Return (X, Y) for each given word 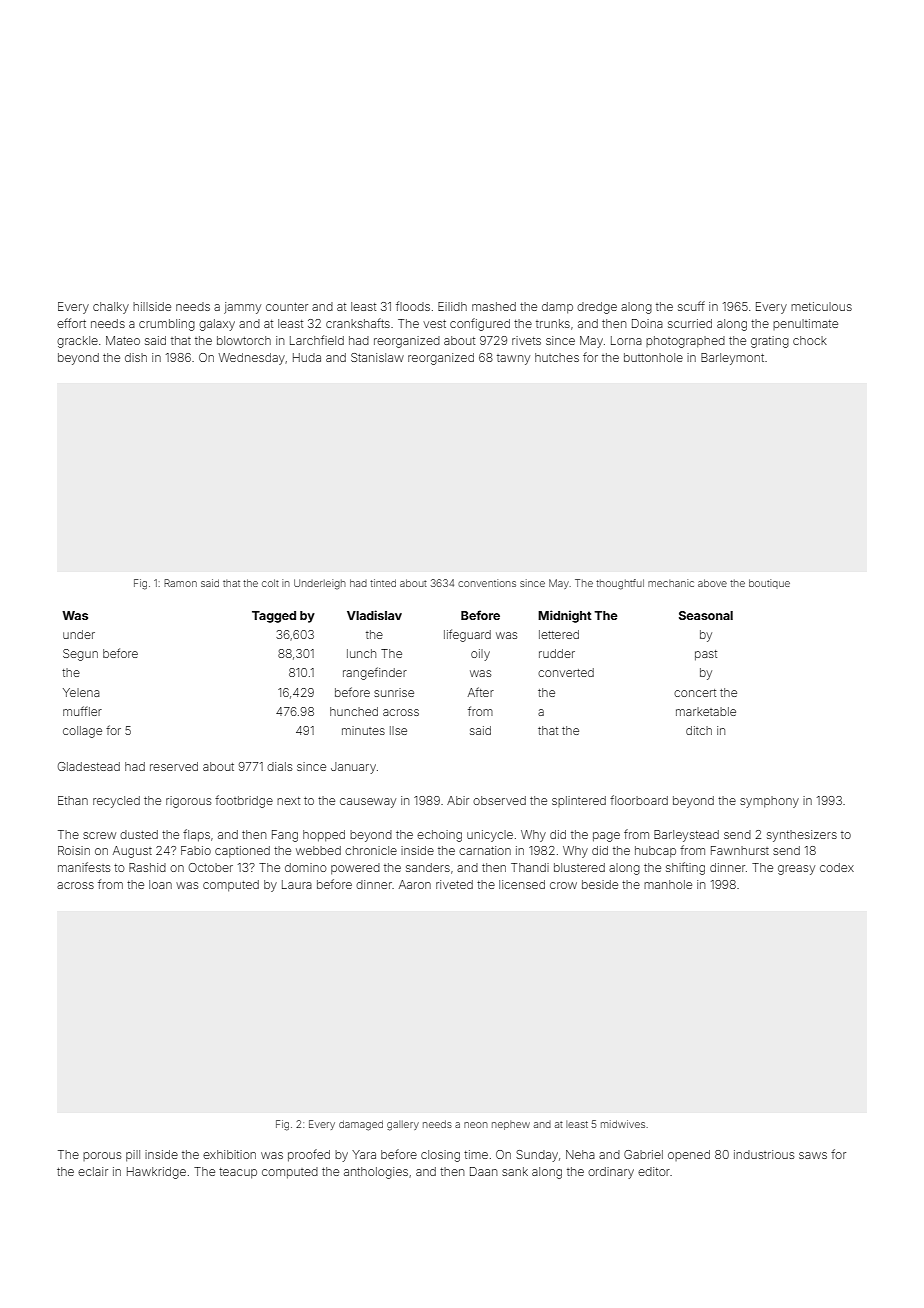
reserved (174, 766)
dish (136, 357)
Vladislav (374, 615)
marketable (706, 711)
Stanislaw (377, 357)
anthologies (376, 1173)
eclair (93, 1171)
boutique (769, 584)
